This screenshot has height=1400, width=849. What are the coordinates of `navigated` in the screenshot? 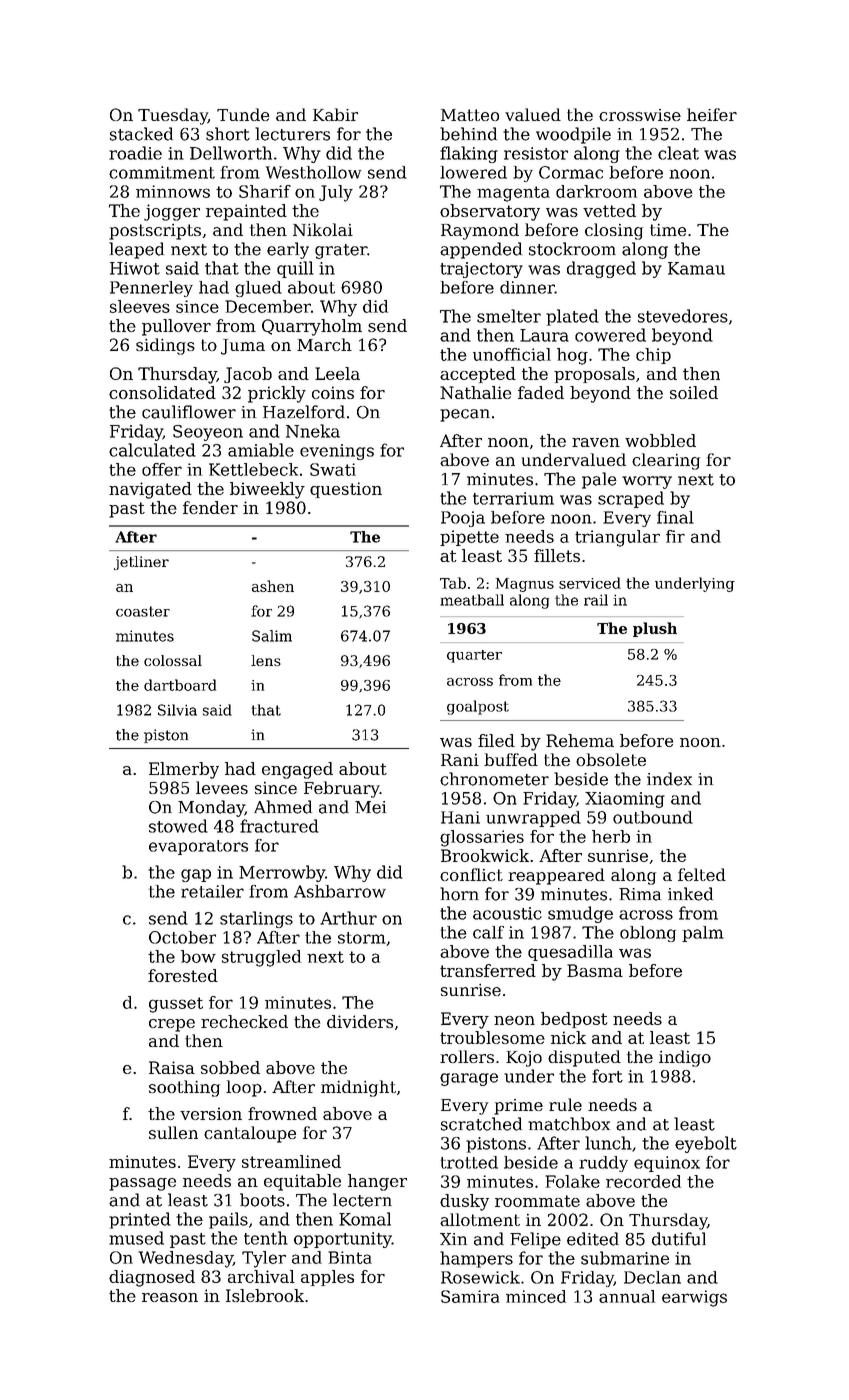 It's located at (150, 490).
